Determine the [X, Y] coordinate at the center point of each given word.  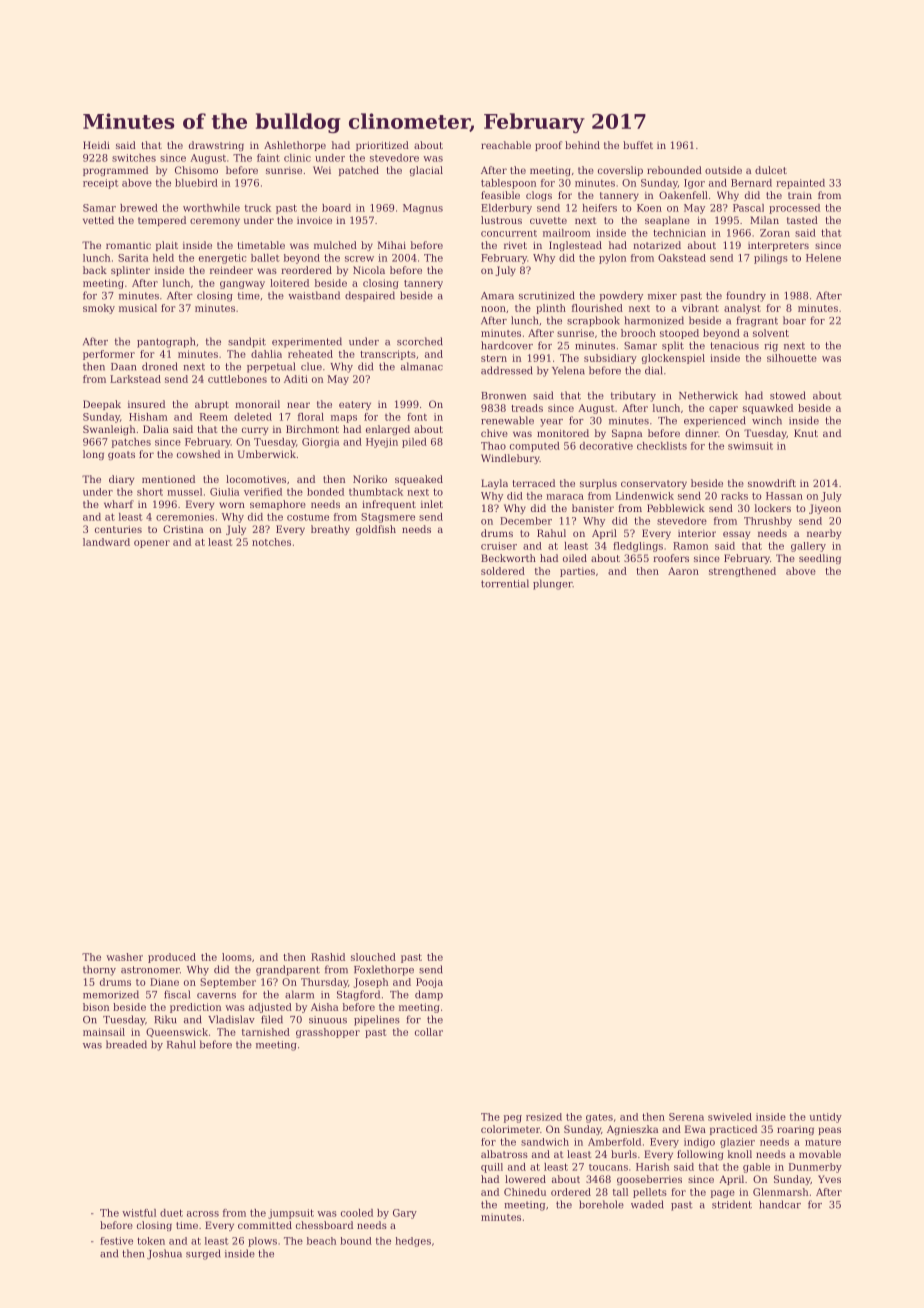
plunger [553, 584]
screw [359, 259]
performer [109, 355]
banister [593, 508]
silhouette [792, 358]
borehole [601, 1204]
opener [152, 544]
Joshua [164, 1254]
